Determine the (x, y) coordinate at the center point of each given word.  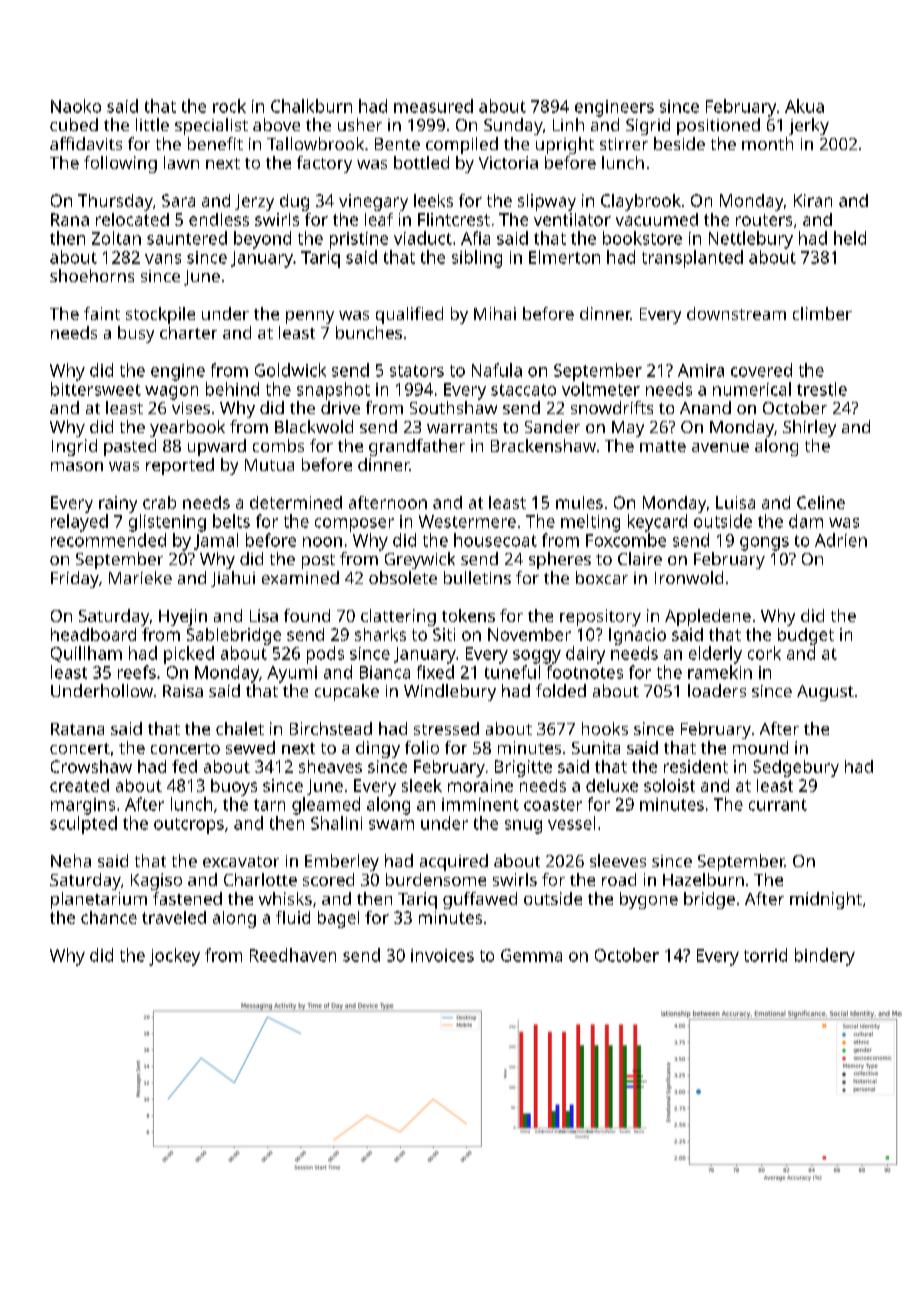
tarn (269, 805)
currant (778, 805)
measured (433, 106)
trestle (822, 389)
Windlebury (450, 692)
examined (300, 577)
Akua (804, 106)
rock (229, 106)
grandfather (417, 447)
